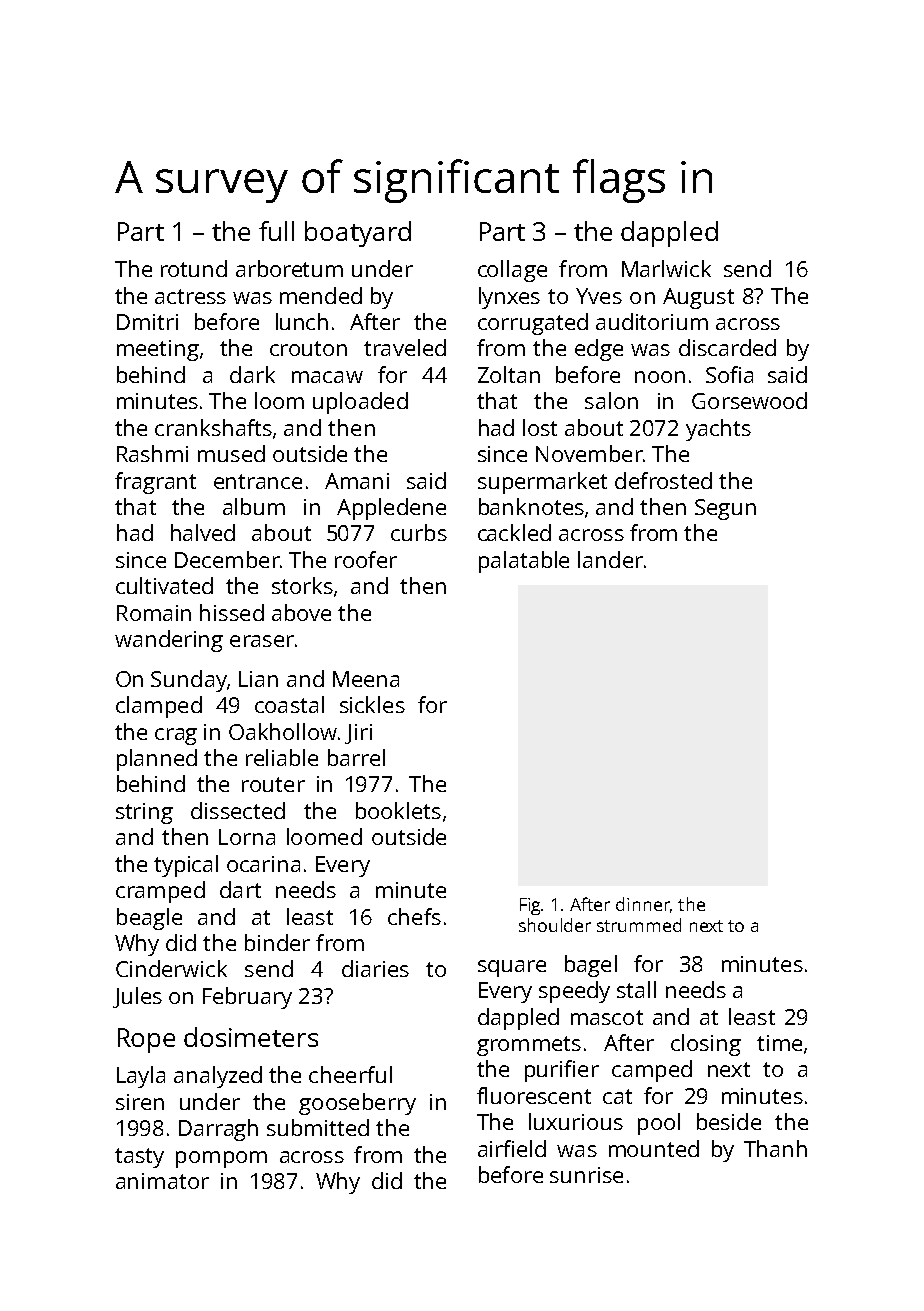 The image size is (924, 1311). What do you see at coordinates (350, 1074) in the page?
I see `cheerful` at bounding box center [350, 1074].
